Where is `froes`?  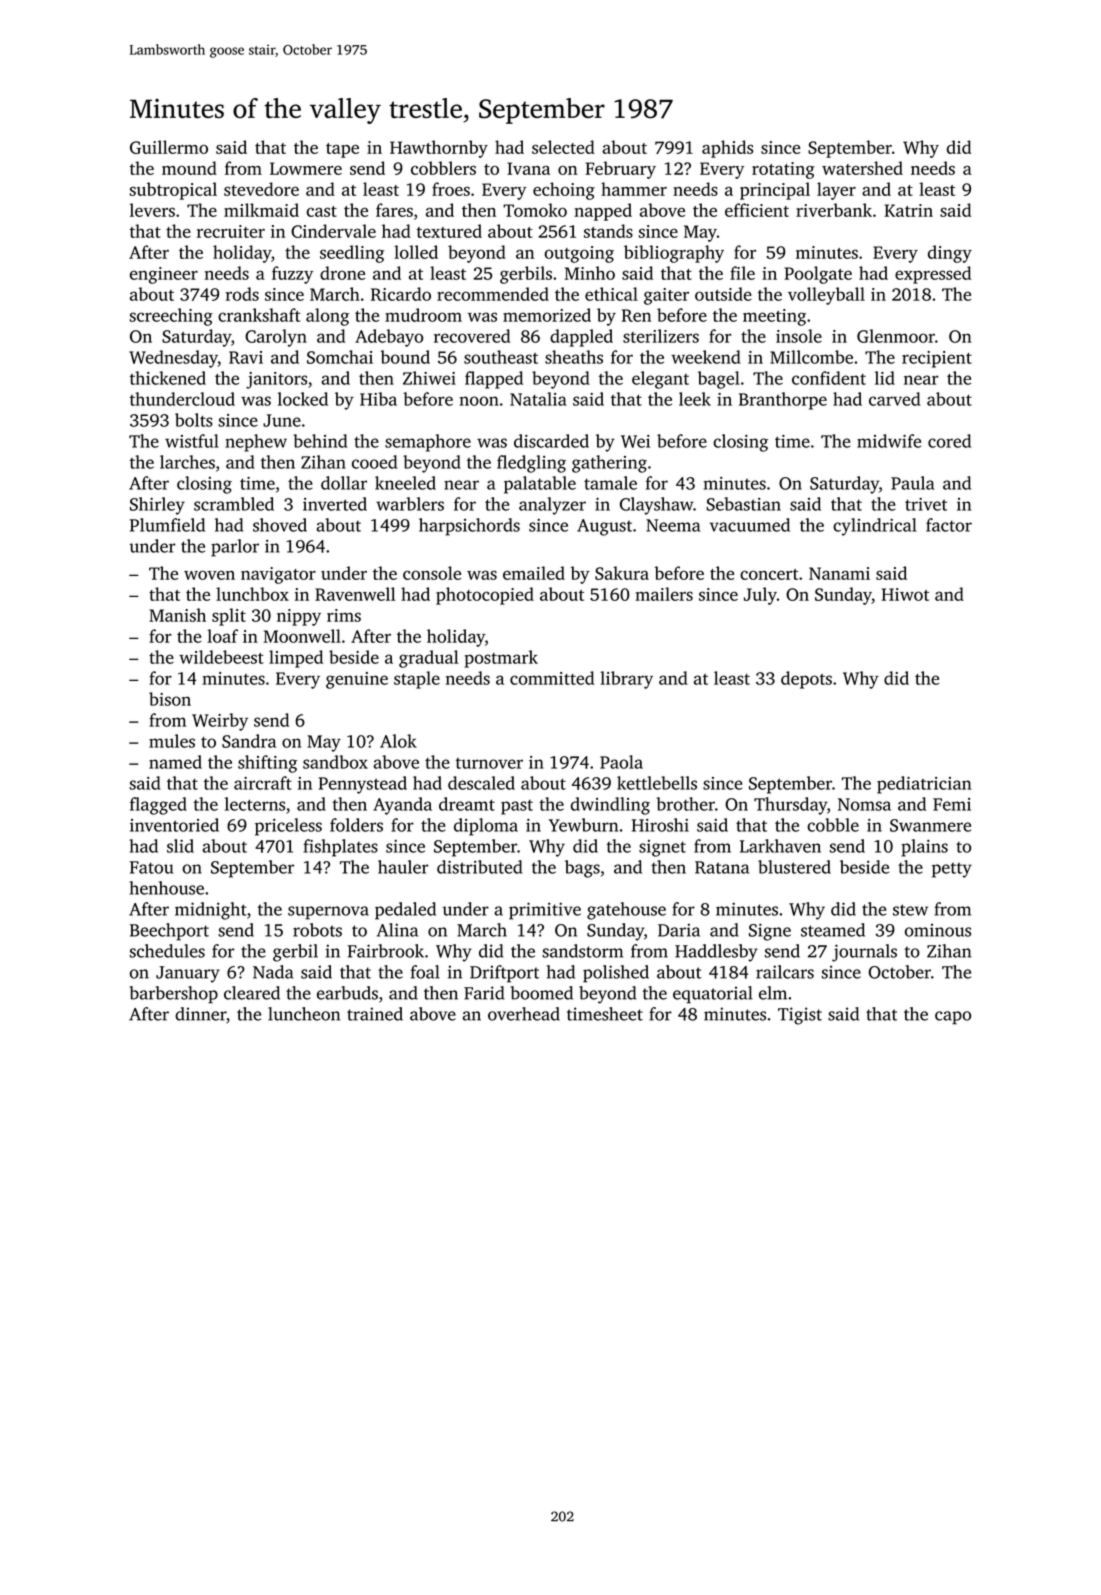 froes is located at coordinates (451, 189).
